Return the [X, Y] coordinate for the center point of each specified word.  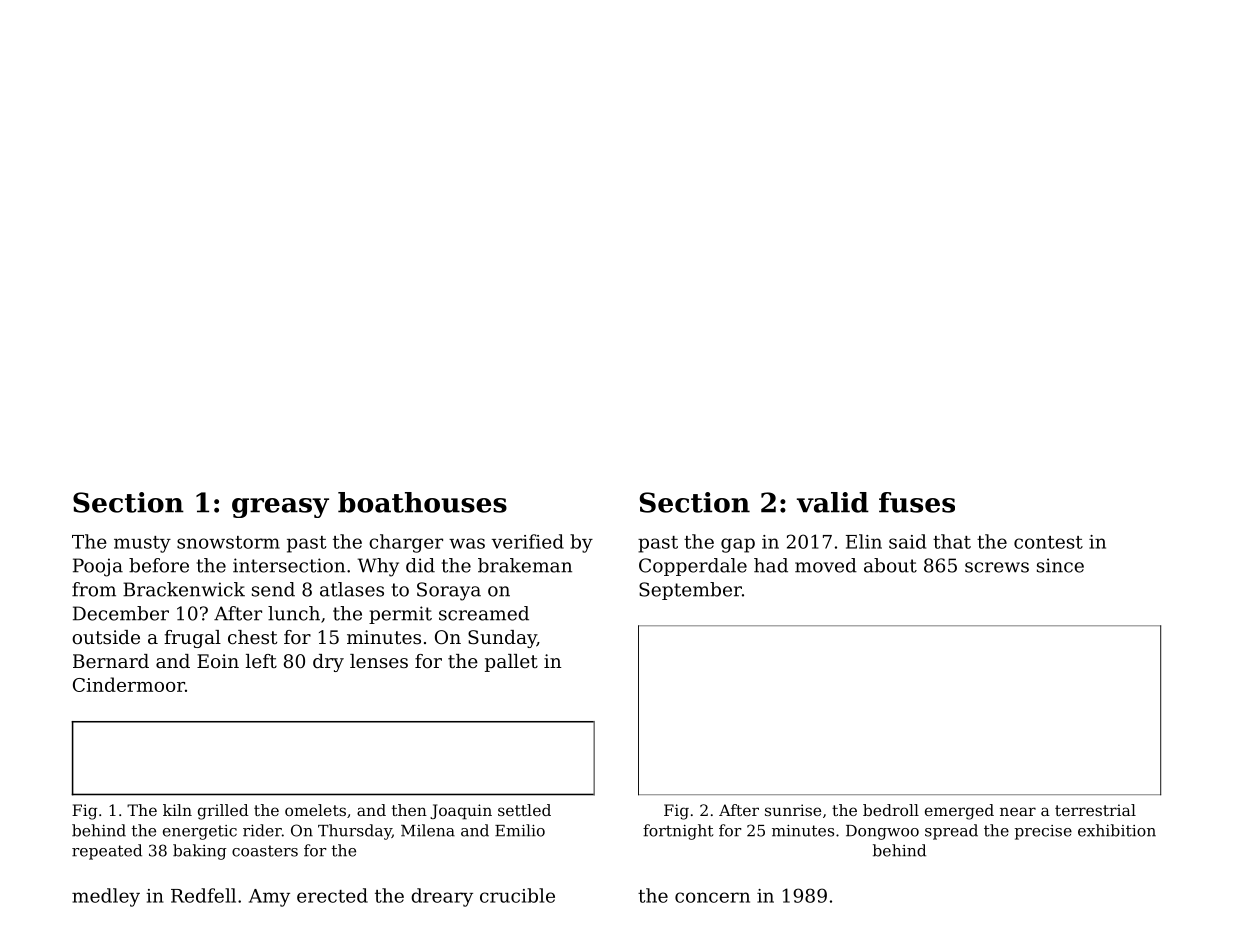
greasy [280, 508]
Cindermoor [129, 684]
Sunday [502, 639]
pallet [511, 663]
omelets [315, 810]
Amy [269, 898]
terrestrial [1095, 810]
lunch [294, 613]
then [409, 810]
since [1060, 565]
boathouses [422, 502]
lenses [379, 661]
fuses [917, 502]
